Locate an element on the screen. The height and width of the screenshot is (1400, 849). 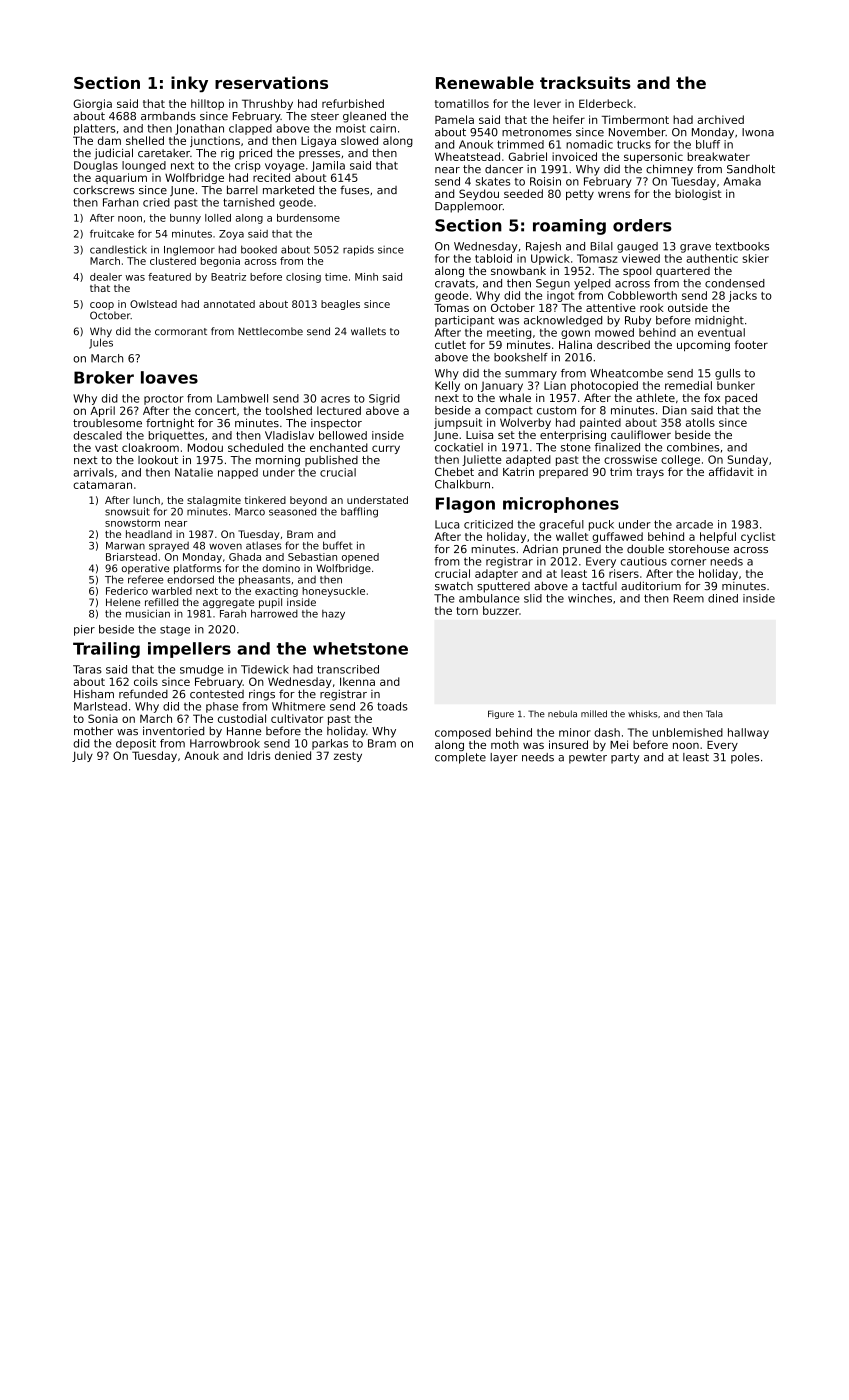
fruitcake is located at coordinates (112, 233).
